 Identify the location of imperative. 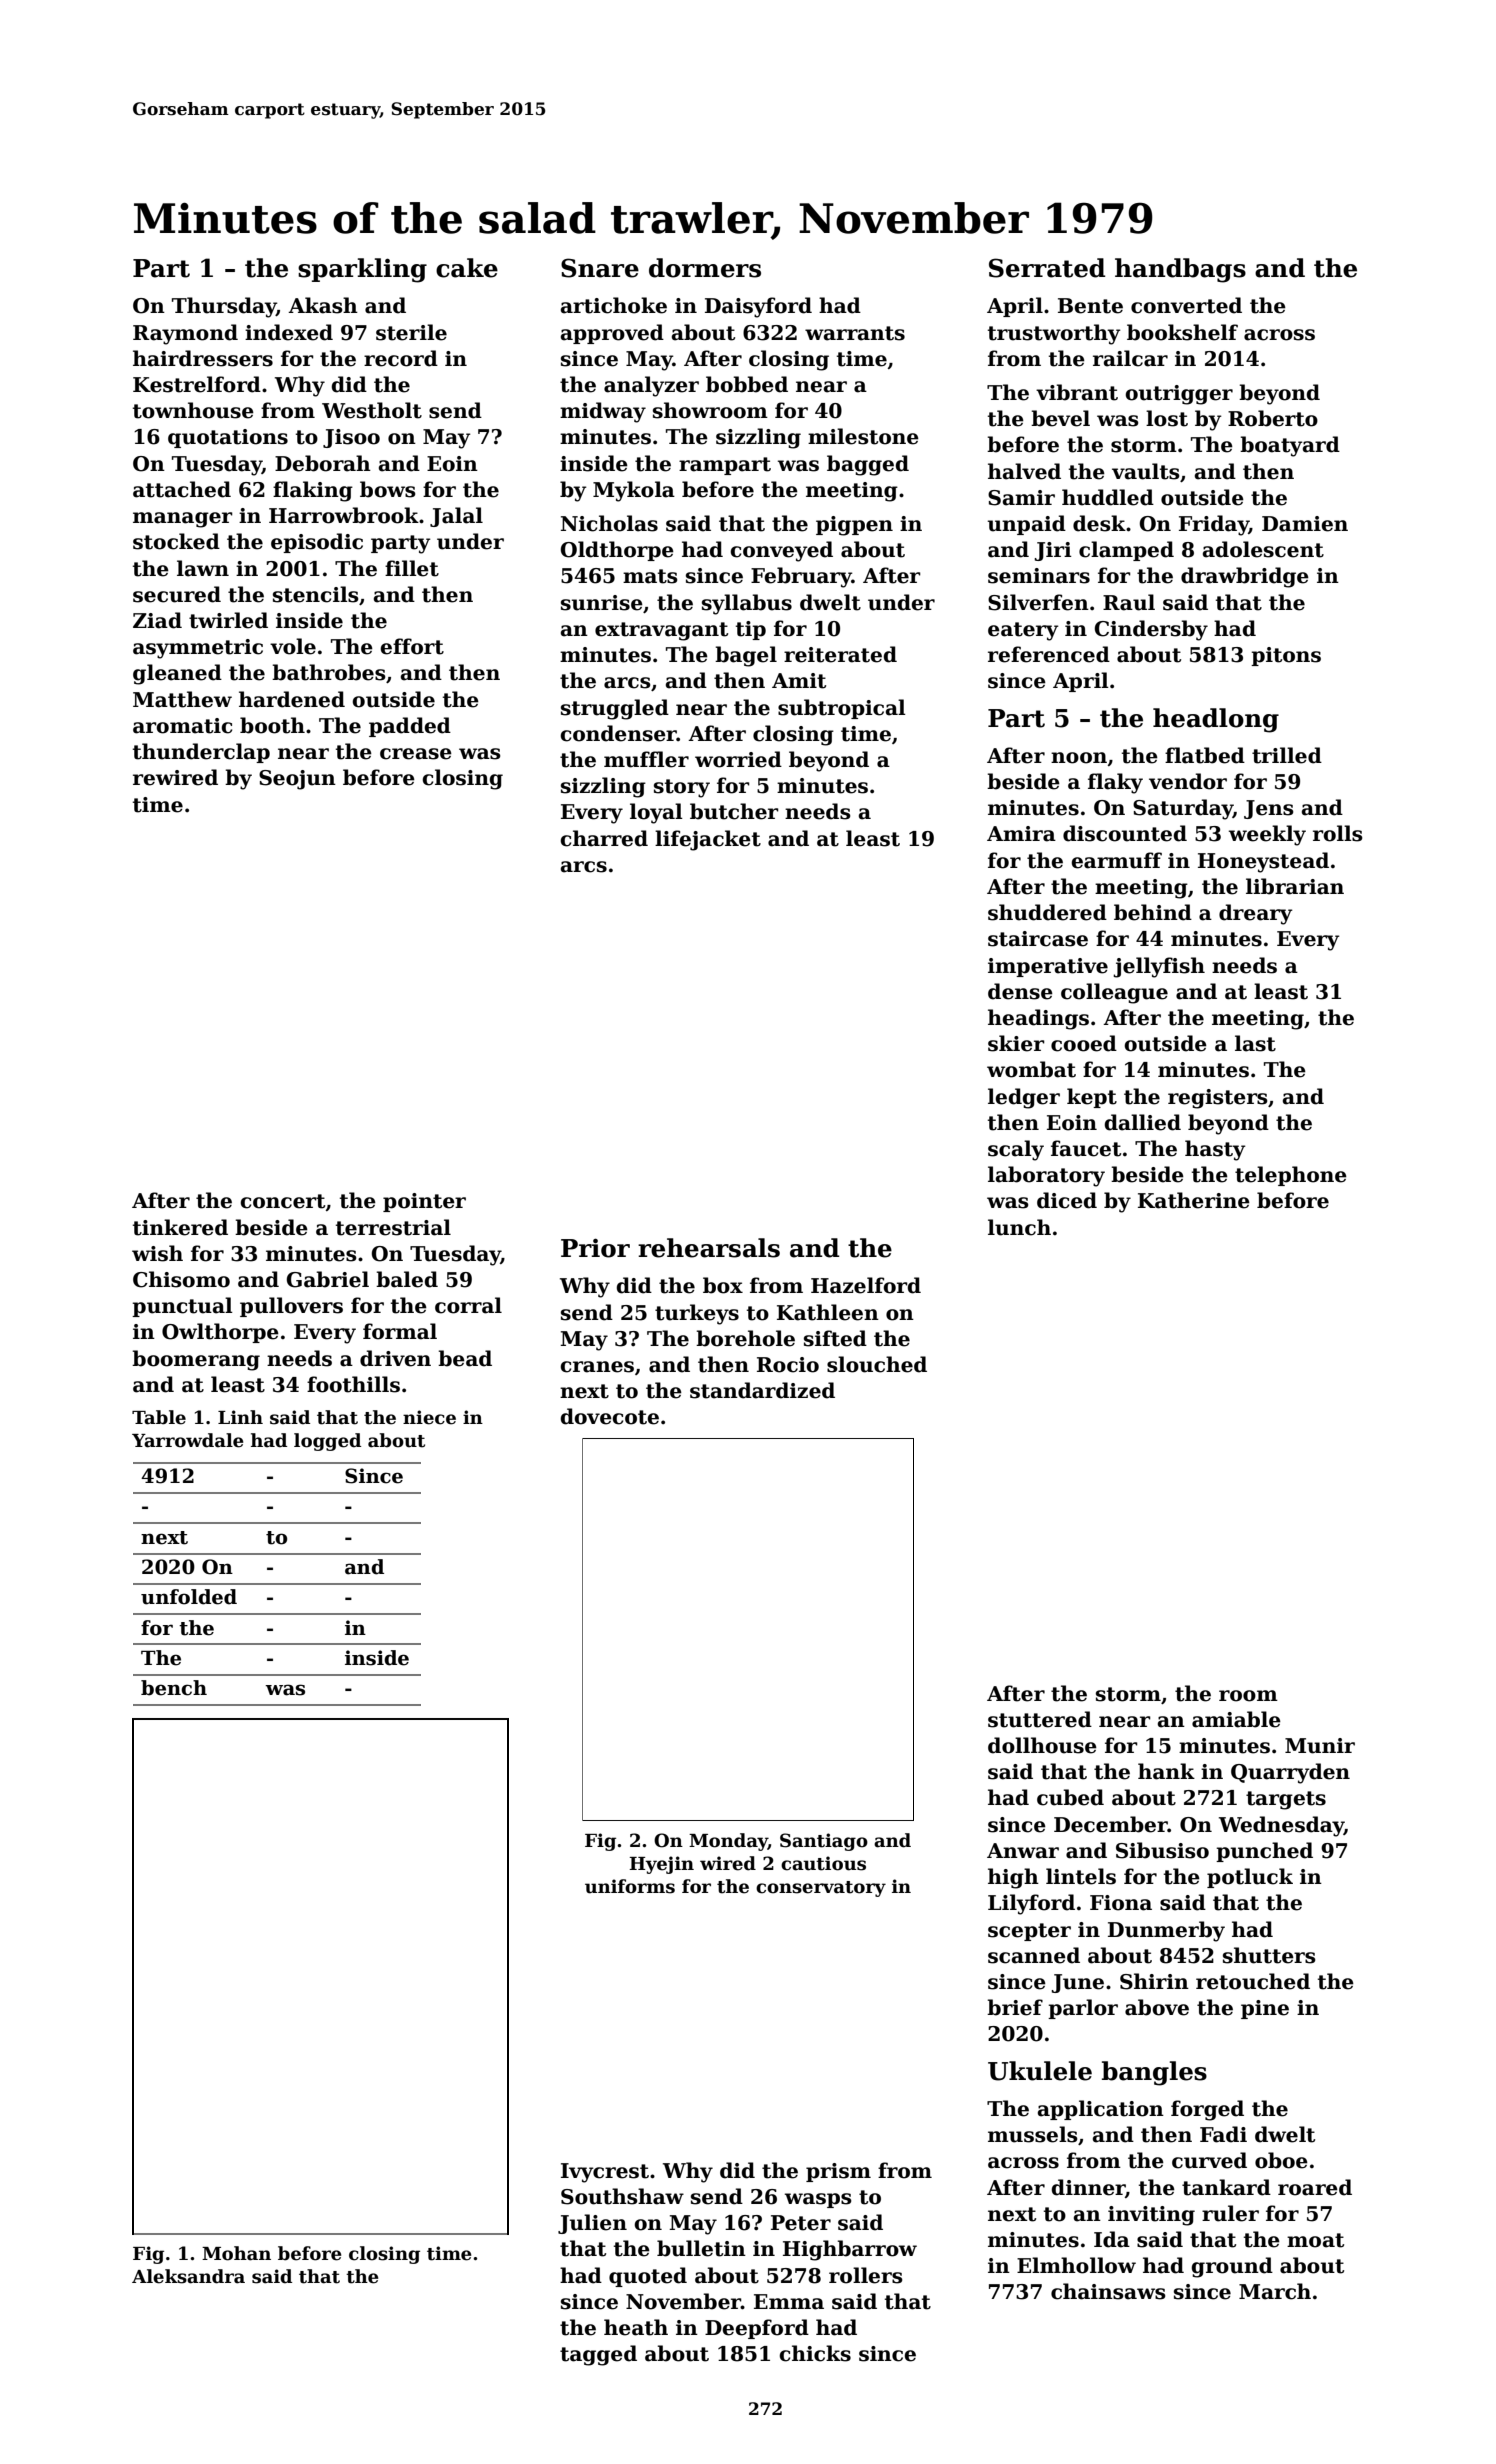
(1048, 967).
